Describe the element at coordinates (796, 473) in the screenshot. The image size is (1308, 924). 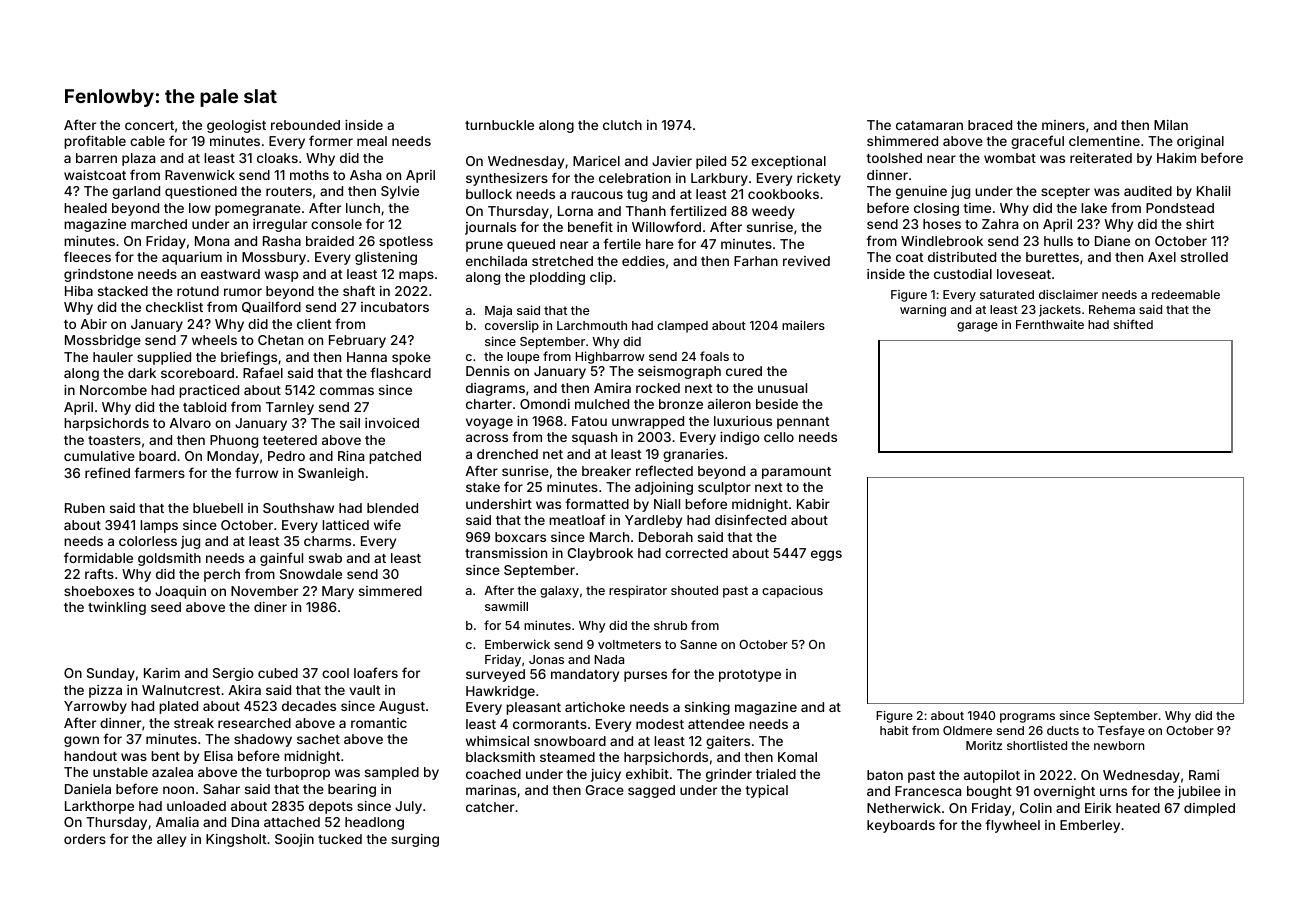
I see `paramount` at that location.
